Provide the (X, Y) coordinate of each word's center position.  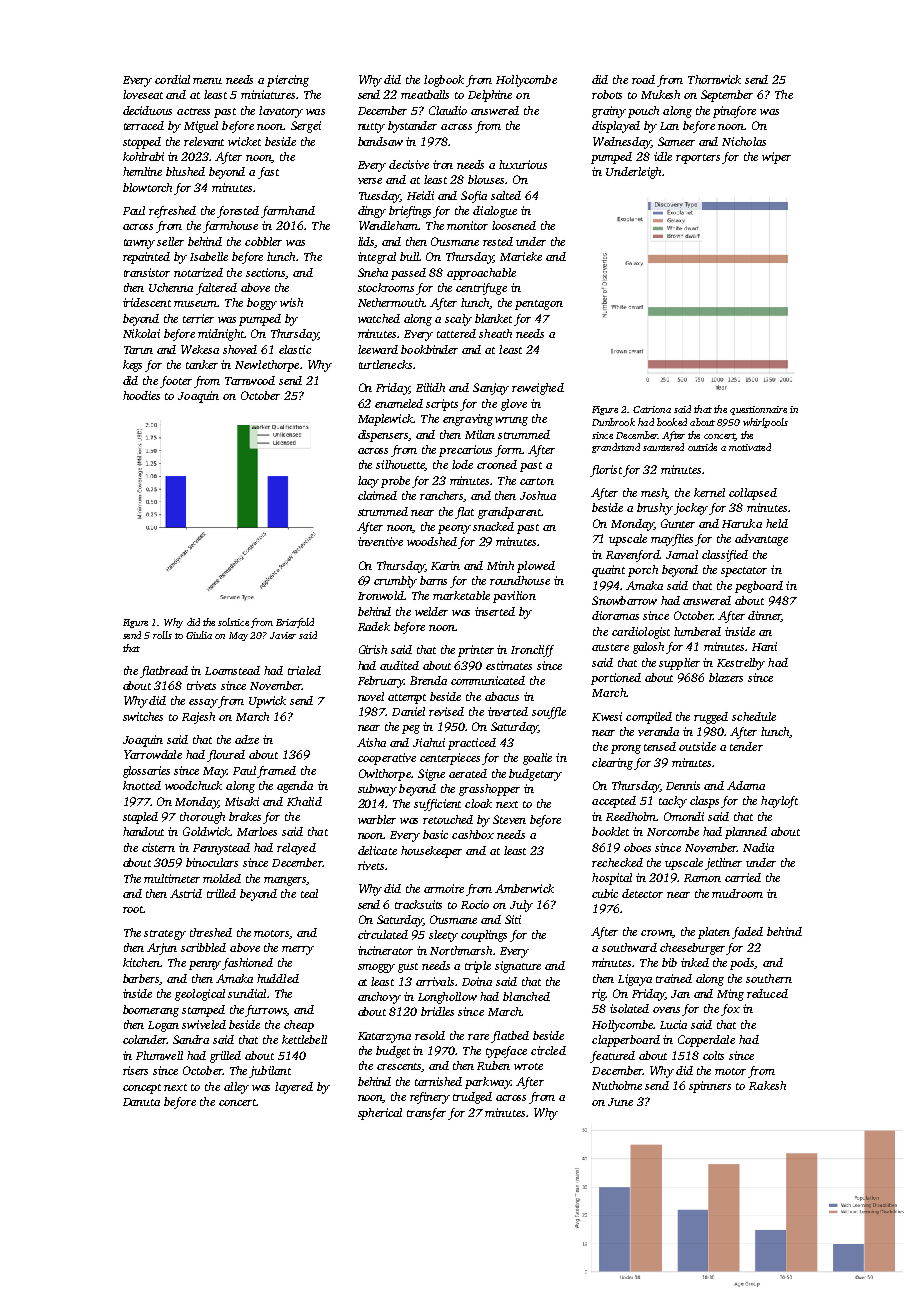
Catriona (652, 409)
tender (746, 746)
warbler (377, 819)
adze (247, 739)
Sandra (191, 1039)
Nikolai (141, 333)
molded (222, 878)
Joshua (538, 495)
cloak (478, 803)
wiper (776, 158)
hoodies (141, 395)
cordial (172, 79)
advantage (761, 540)
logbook (444, 81)
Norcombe (673, 831)
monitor (467, 225)
